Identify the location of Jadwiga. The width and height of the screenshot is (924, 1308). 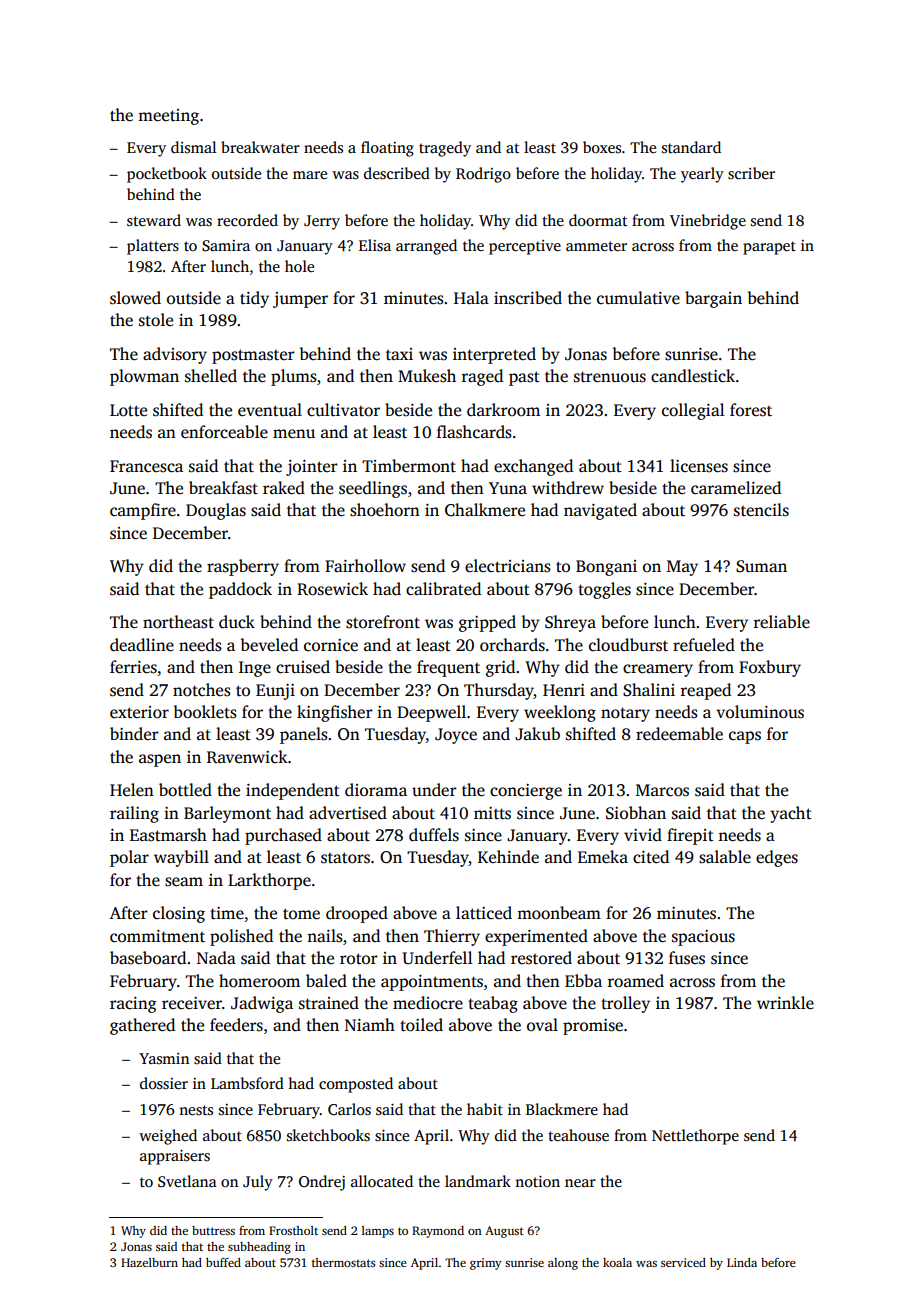
(262, 1004).
